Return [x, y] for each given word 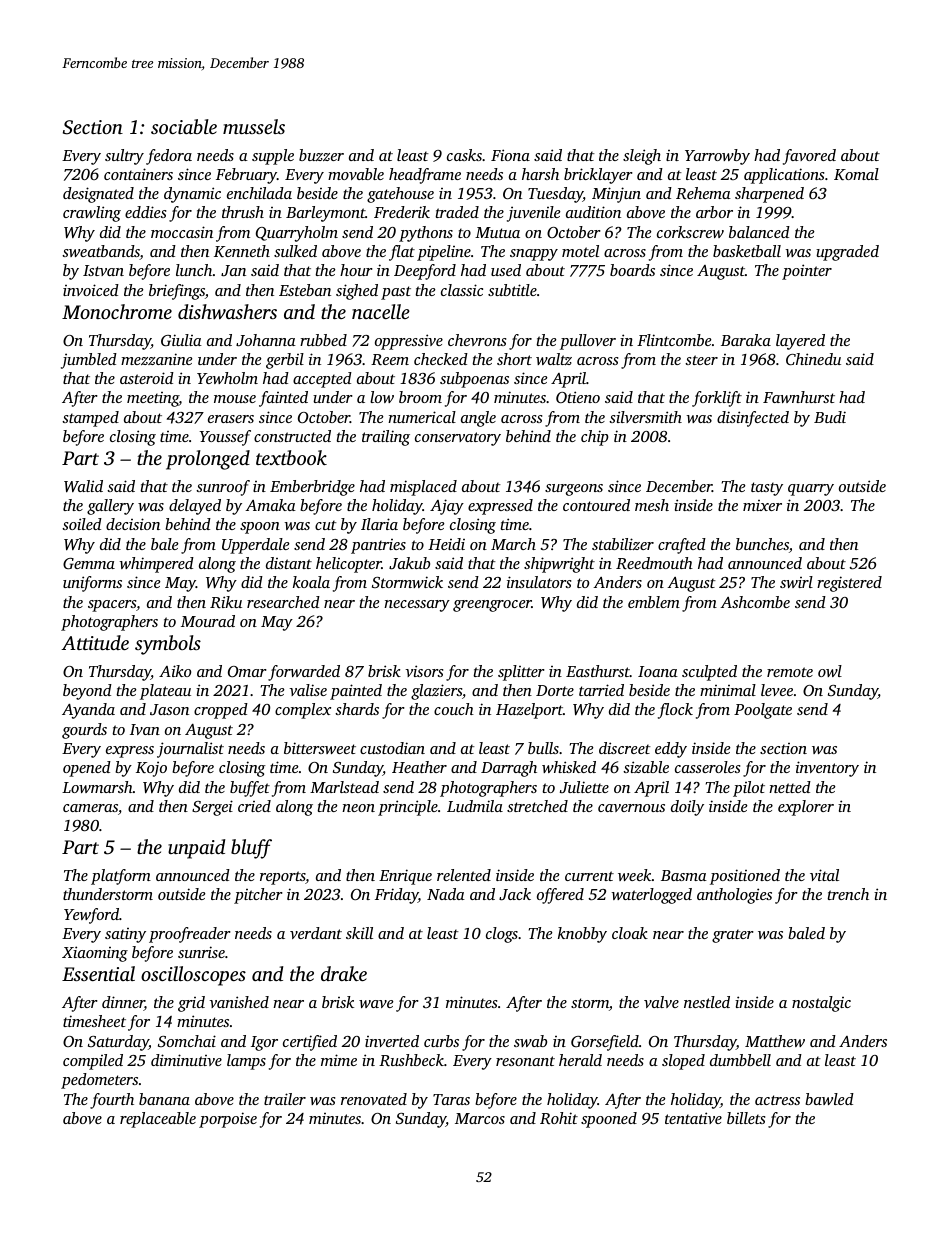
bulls [543, 748]
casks [464, 155]
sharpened [769, 195]
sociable [184, 126]
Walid [83, 486]
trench [848, 894]
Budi [830, 417]
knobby [582, 935]
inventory [827, 769]
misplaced [423, 488]
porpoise [228, 1120]
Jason [169, 709]
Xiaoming [95, 954]
